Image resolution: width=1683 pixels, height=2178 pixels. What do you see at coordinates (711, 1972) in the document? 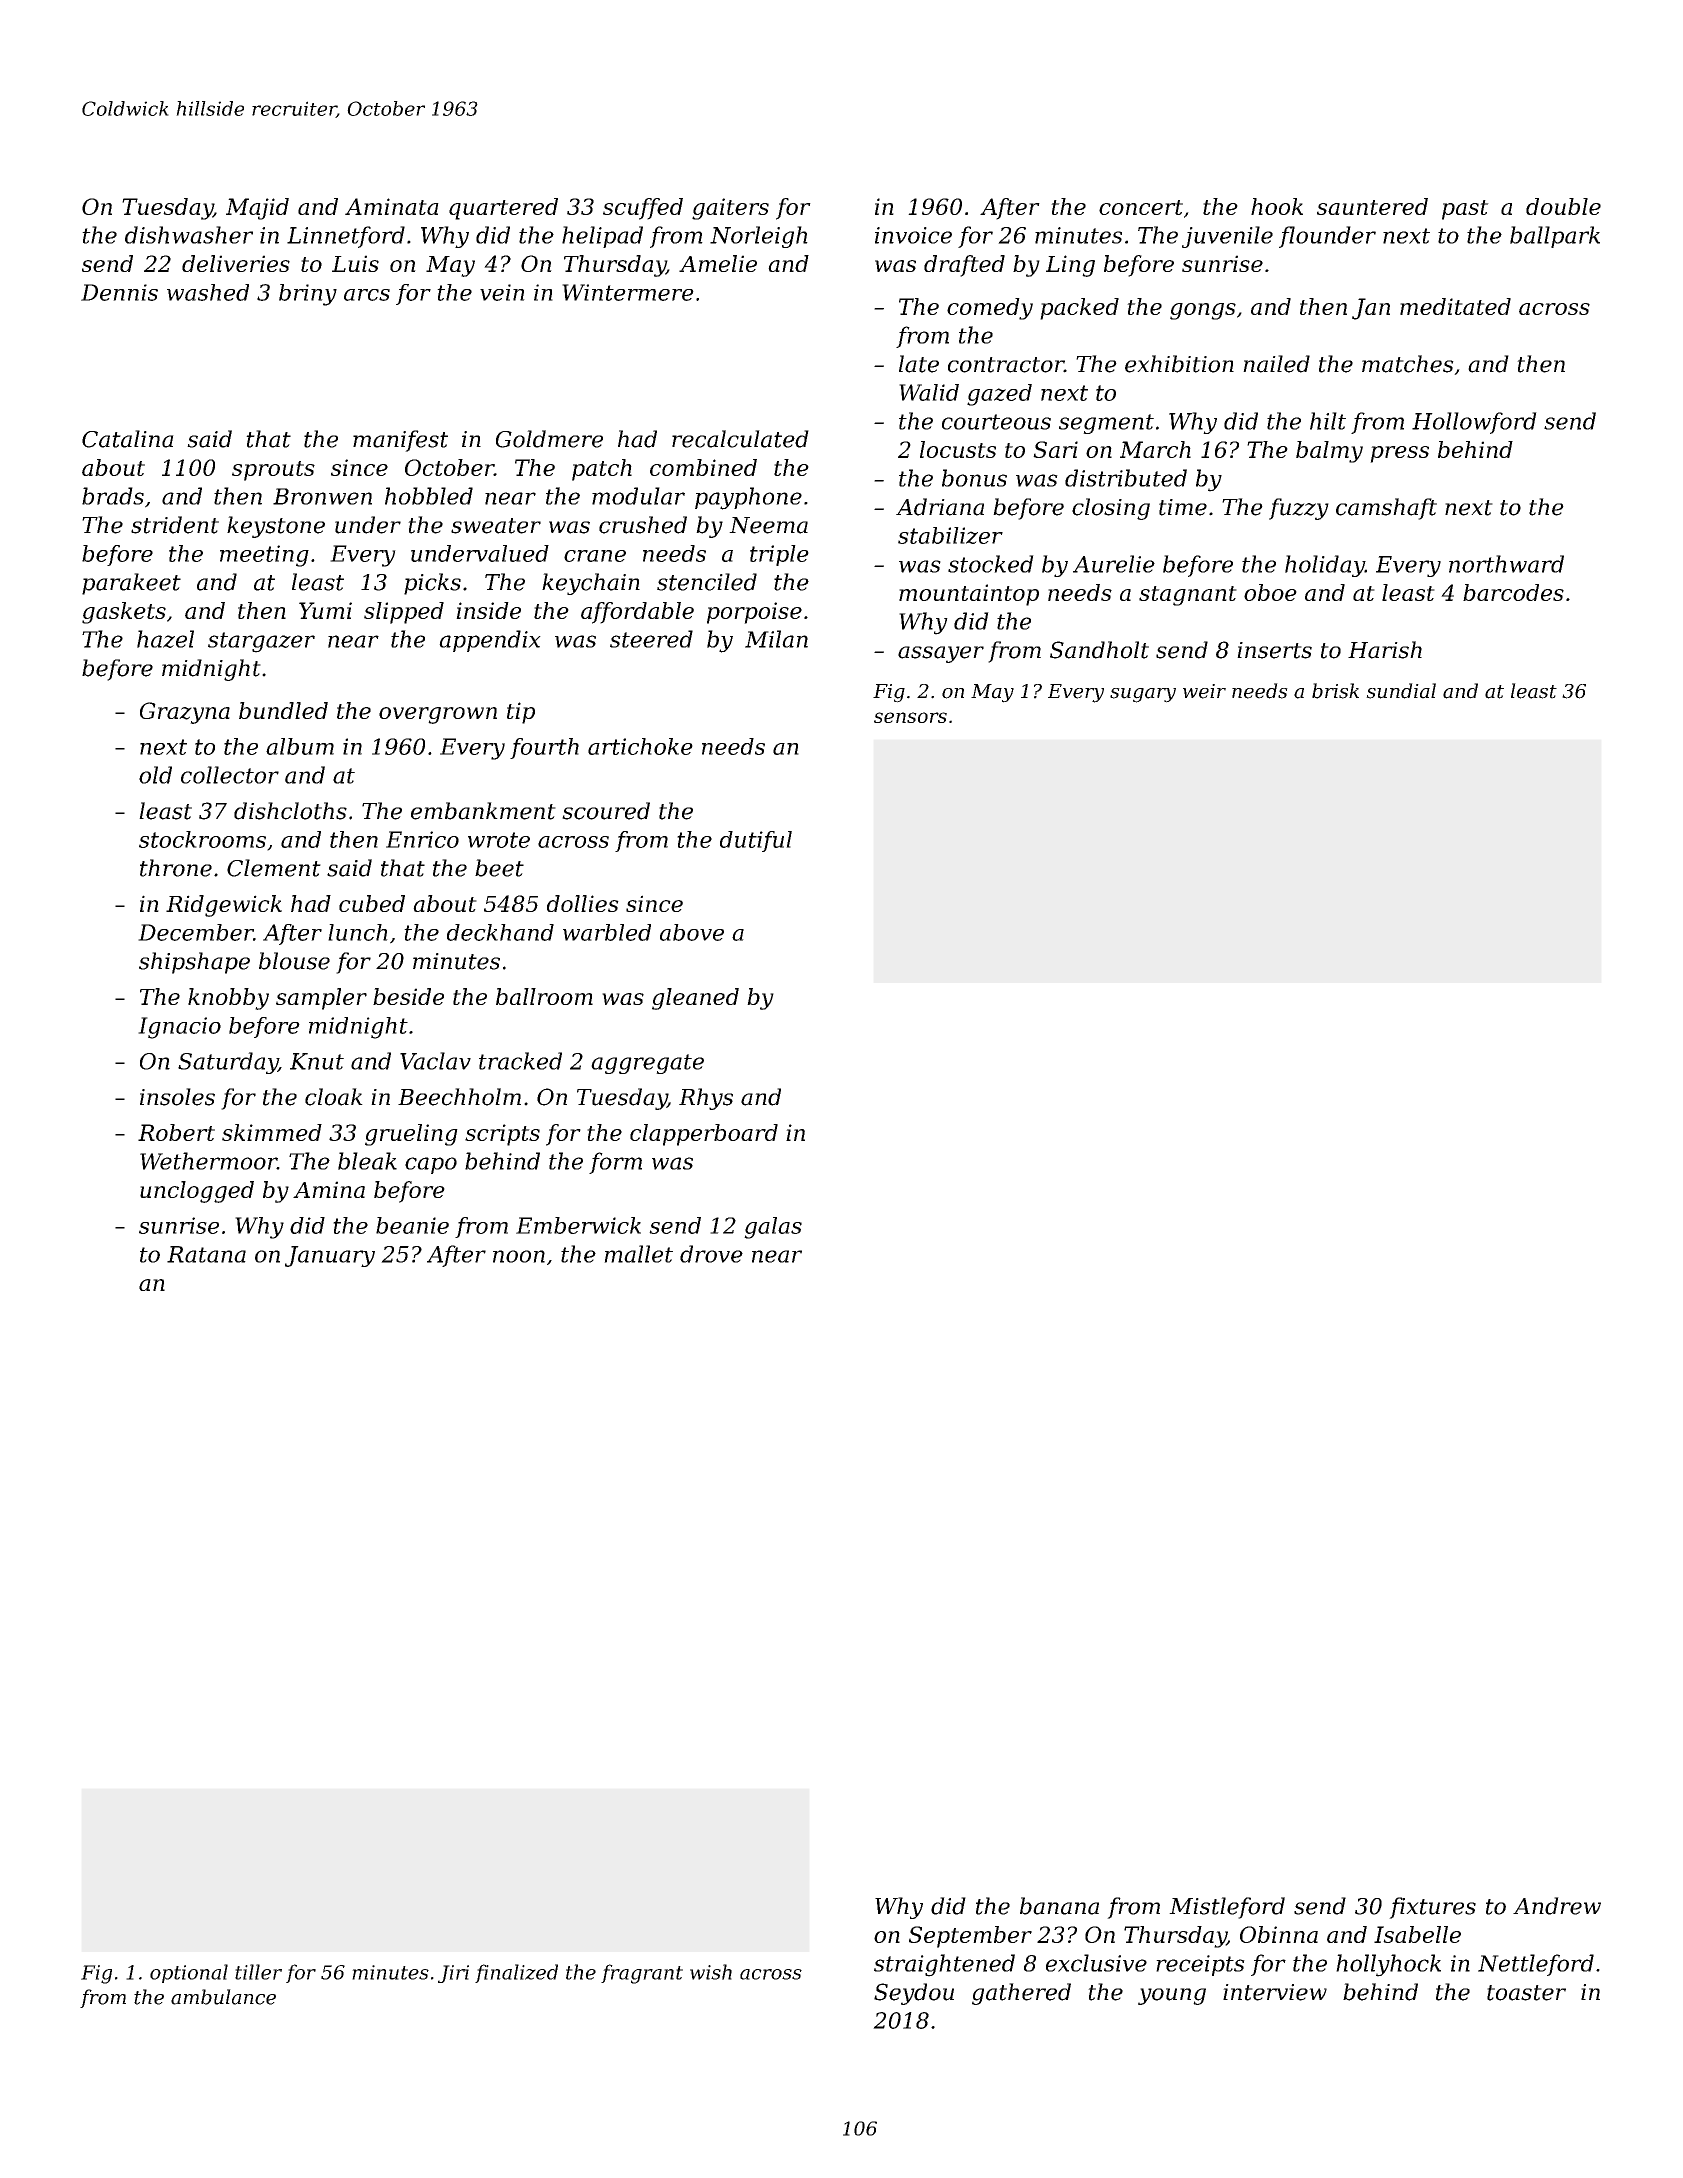
I see `wish` at bounding box center [711, 1972].
